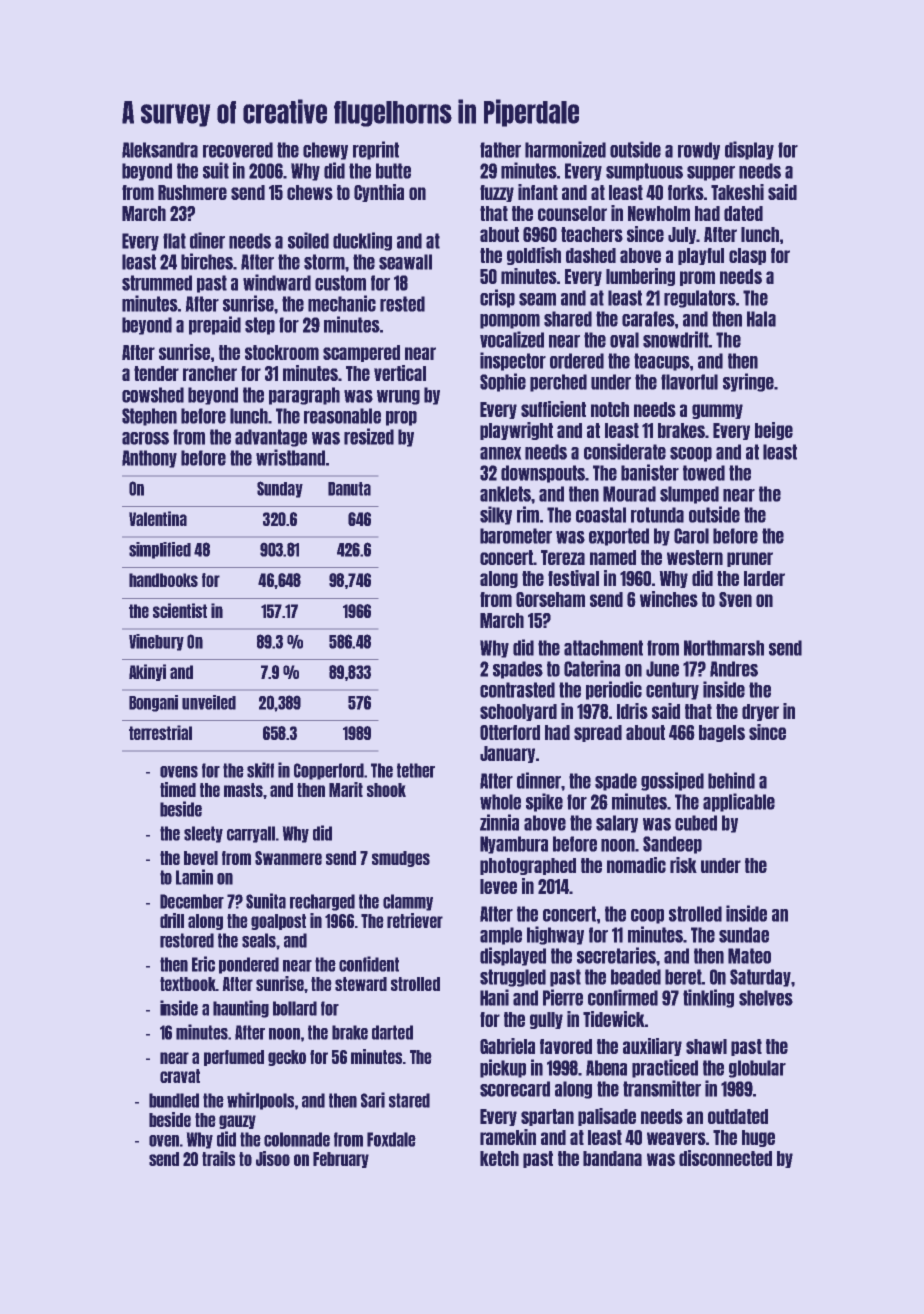  I want to click on pruner, so click(750, 559).
